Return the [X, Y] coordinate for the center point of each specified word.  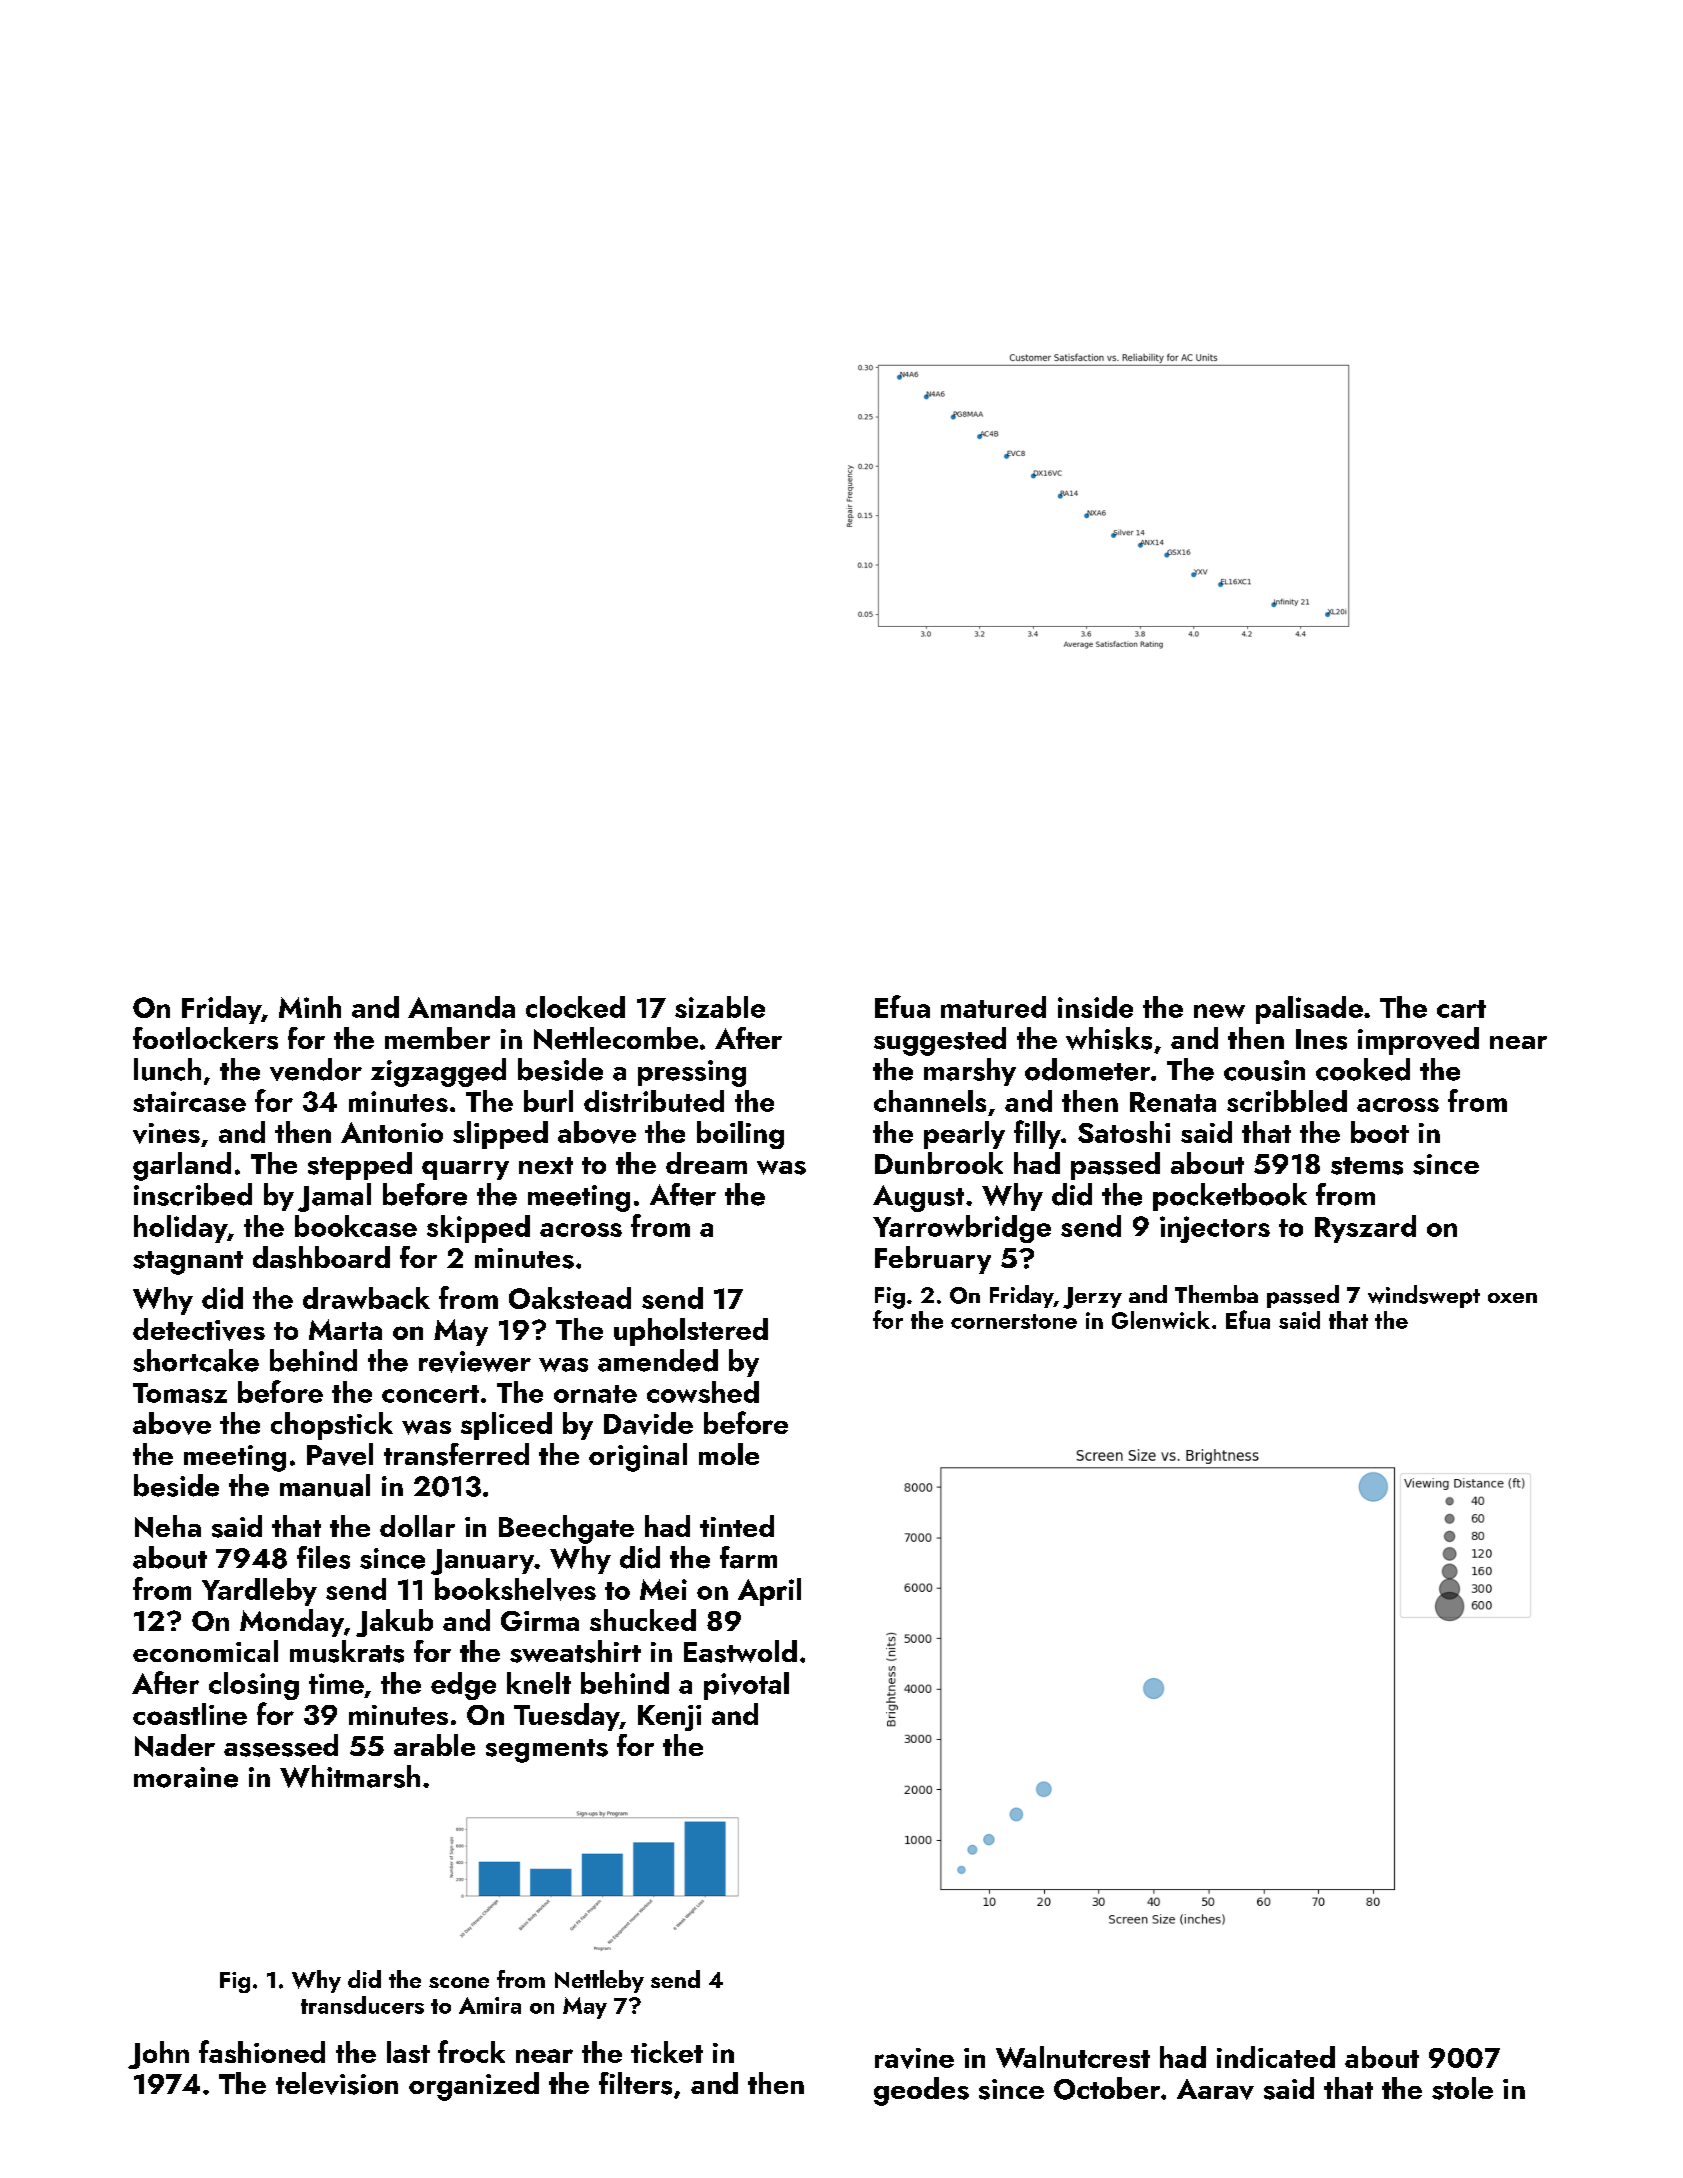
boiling [740, 1135]
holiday [180, 1229]
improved [1418, 1041]
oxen [1512, 1298]
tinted [737, 1526]
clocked [575, 1007]
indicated [1276, 2057]
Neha [168, 1526]
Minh [310, 1007]
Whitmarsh [350, 1776]
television [337, 2083]
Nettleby [599, 1981]
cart [1461, 1009]
